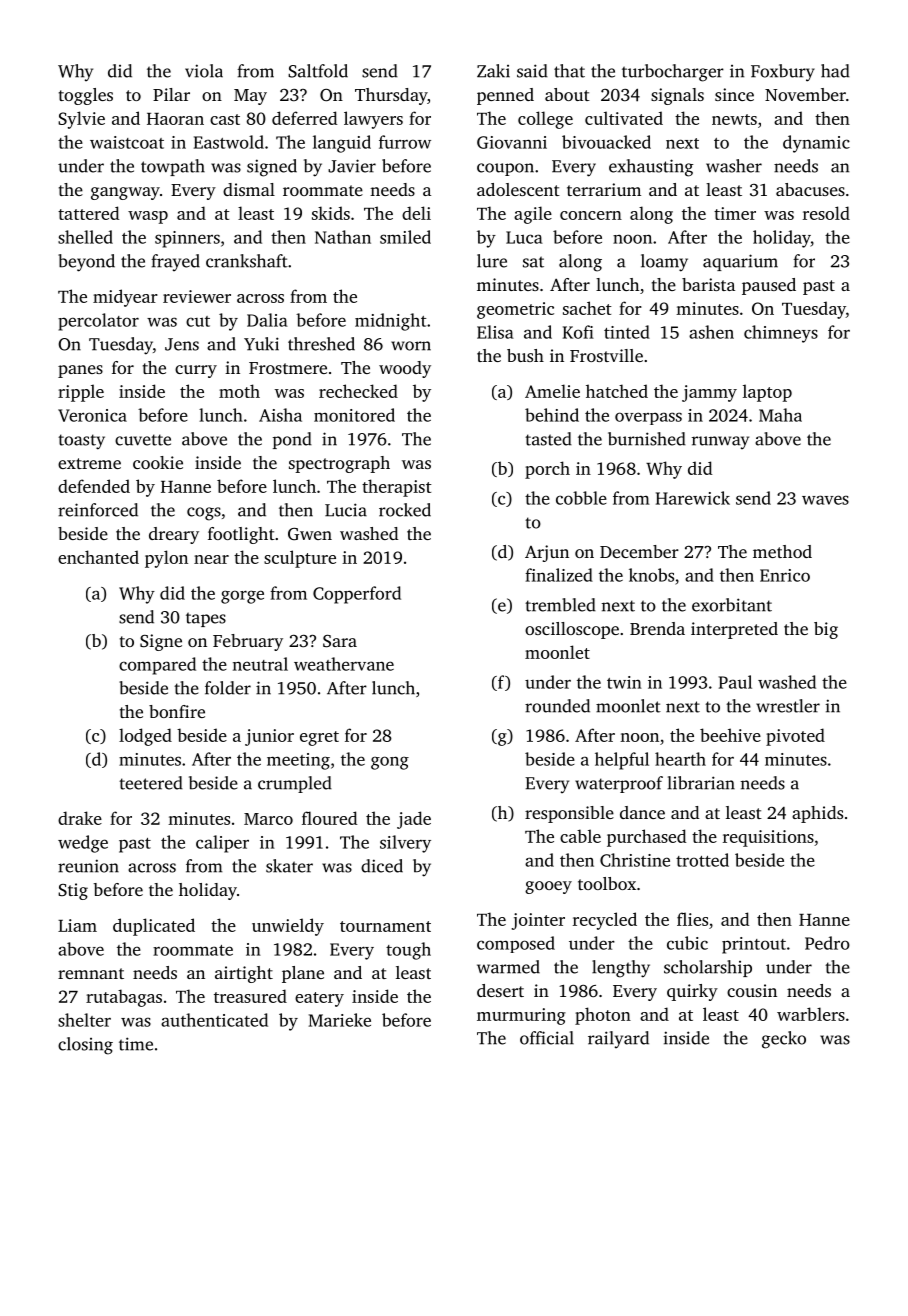 This screenshot has width=908, height=1316. I want to click on Foxbury, so click(783, 73).
